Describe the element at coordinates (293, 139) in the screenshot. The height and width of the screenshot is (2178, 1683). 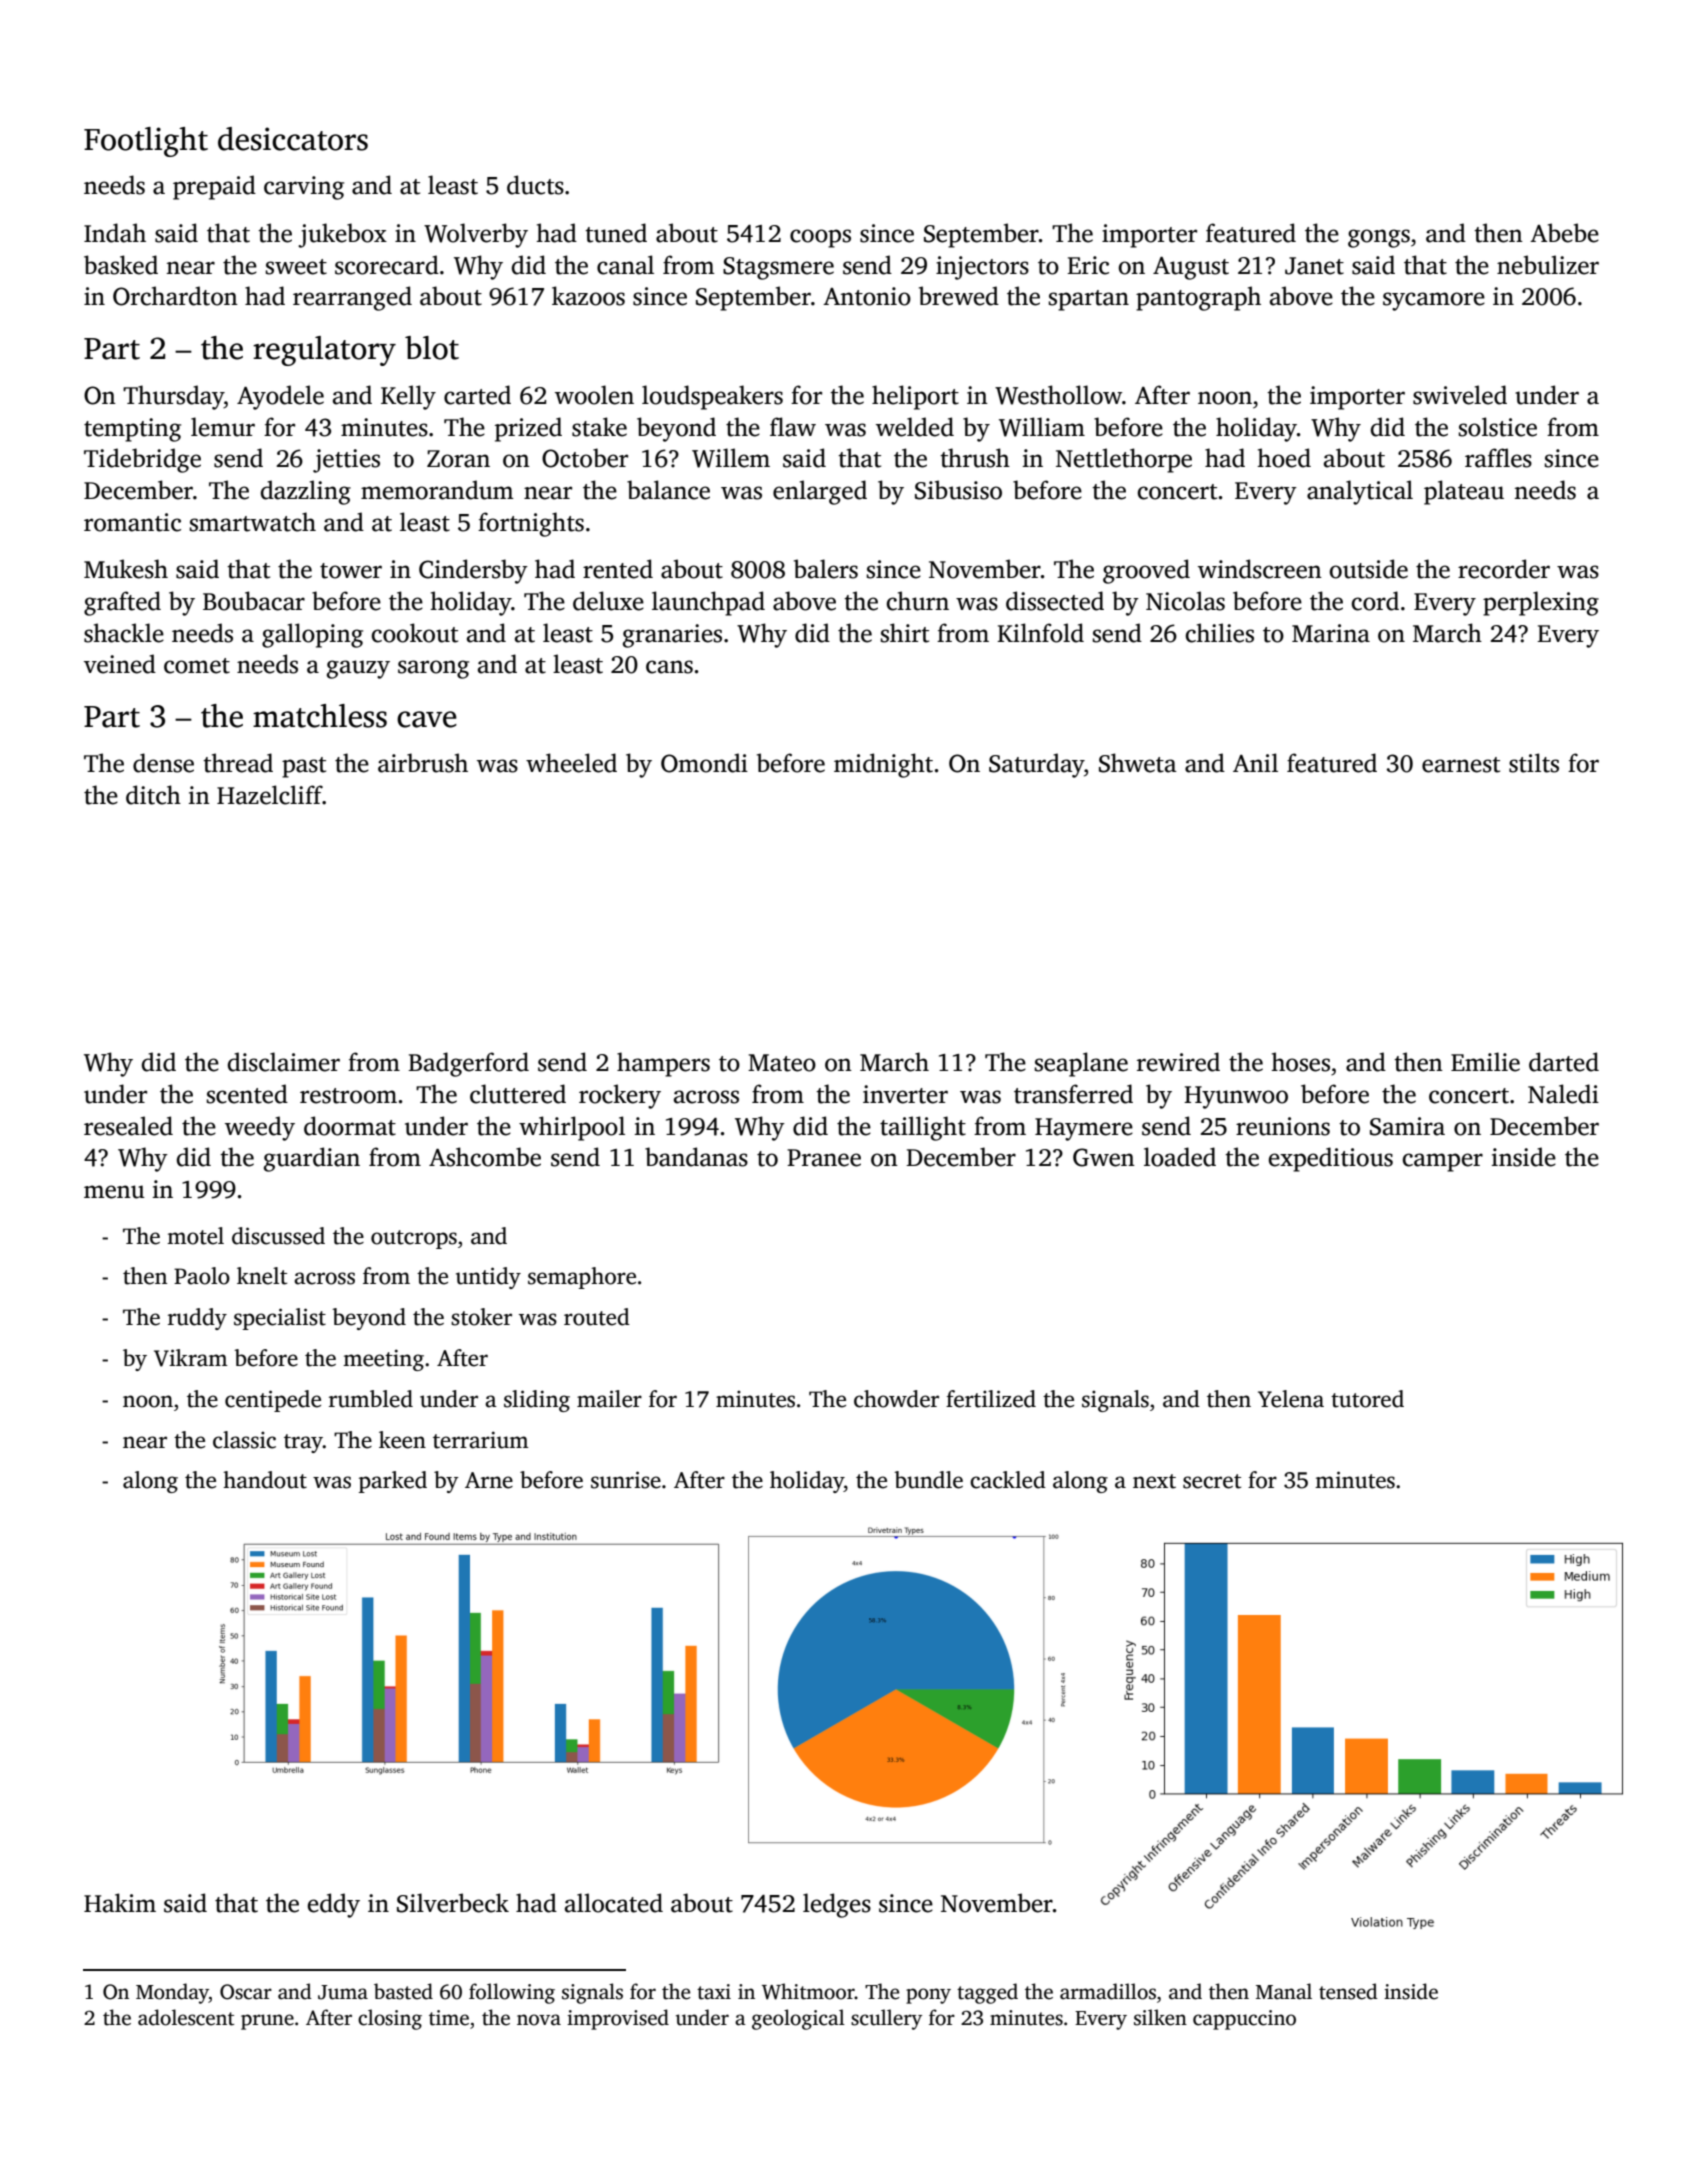
I see `desiccators` at that location.
